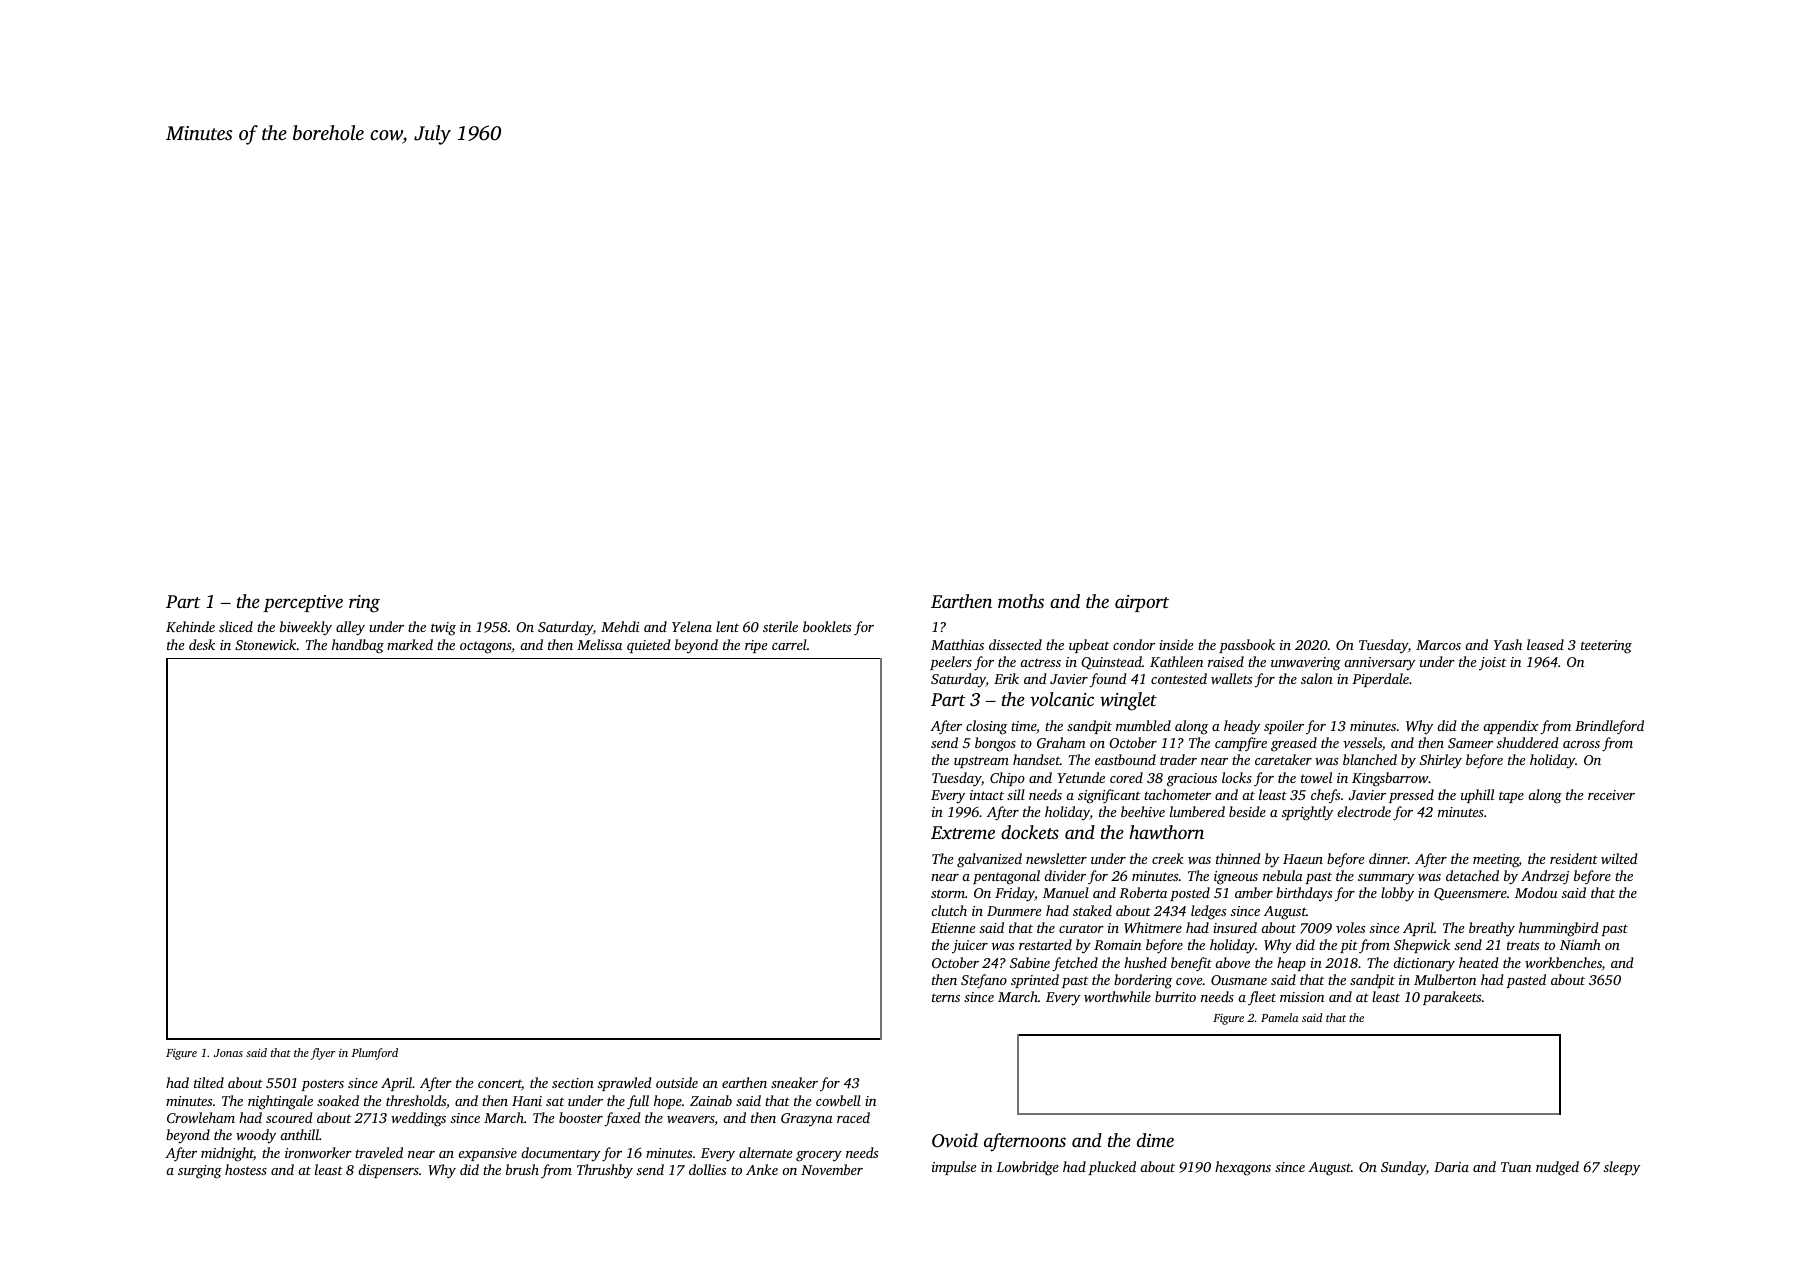 The height and width of the document is (1282, 1813). Describe the element at coordinates (957, 644) in the document. I see `Matthias` at that location.
